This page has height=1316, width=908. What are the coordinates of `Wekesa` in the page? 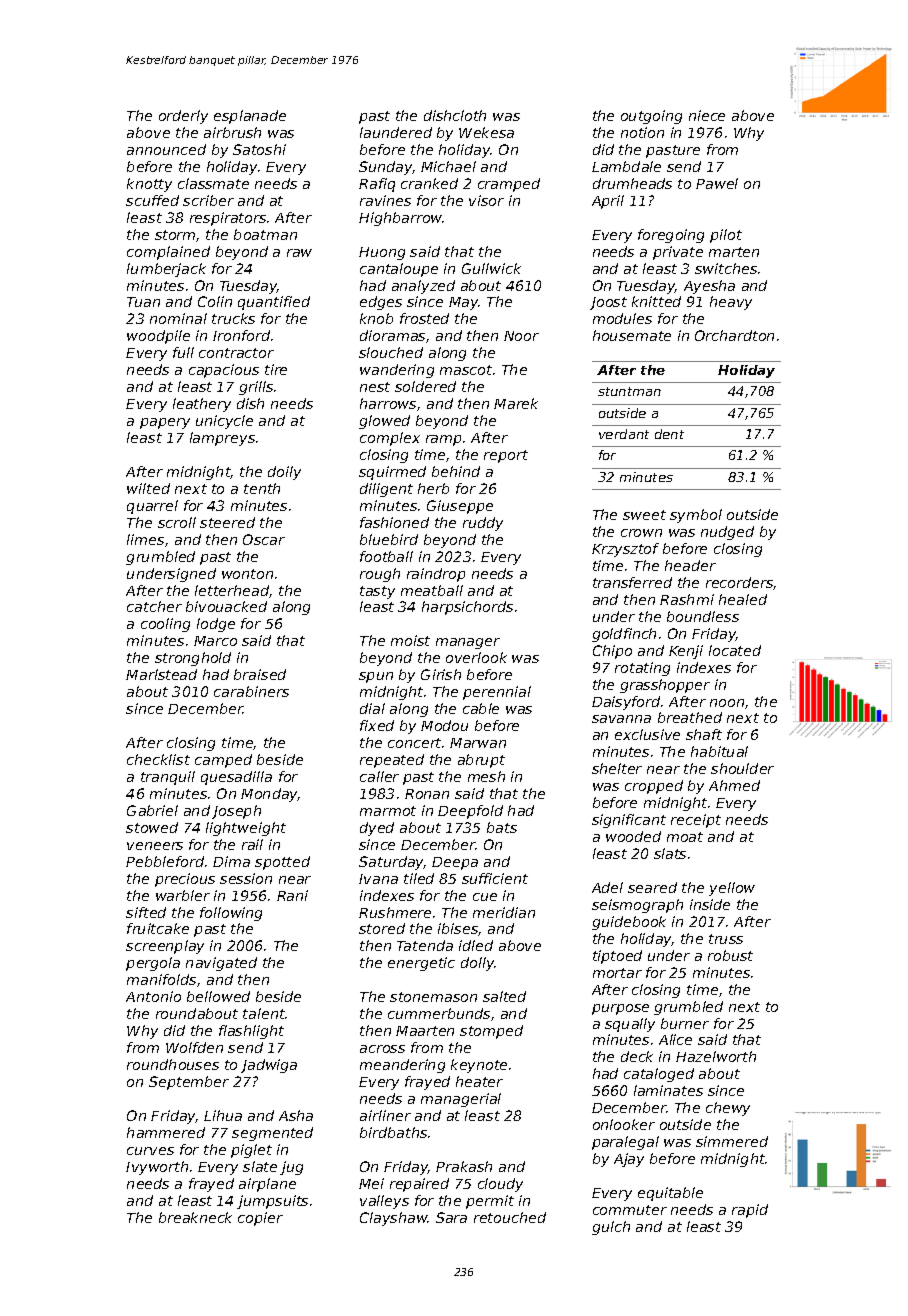 It's located at (486, 132).
